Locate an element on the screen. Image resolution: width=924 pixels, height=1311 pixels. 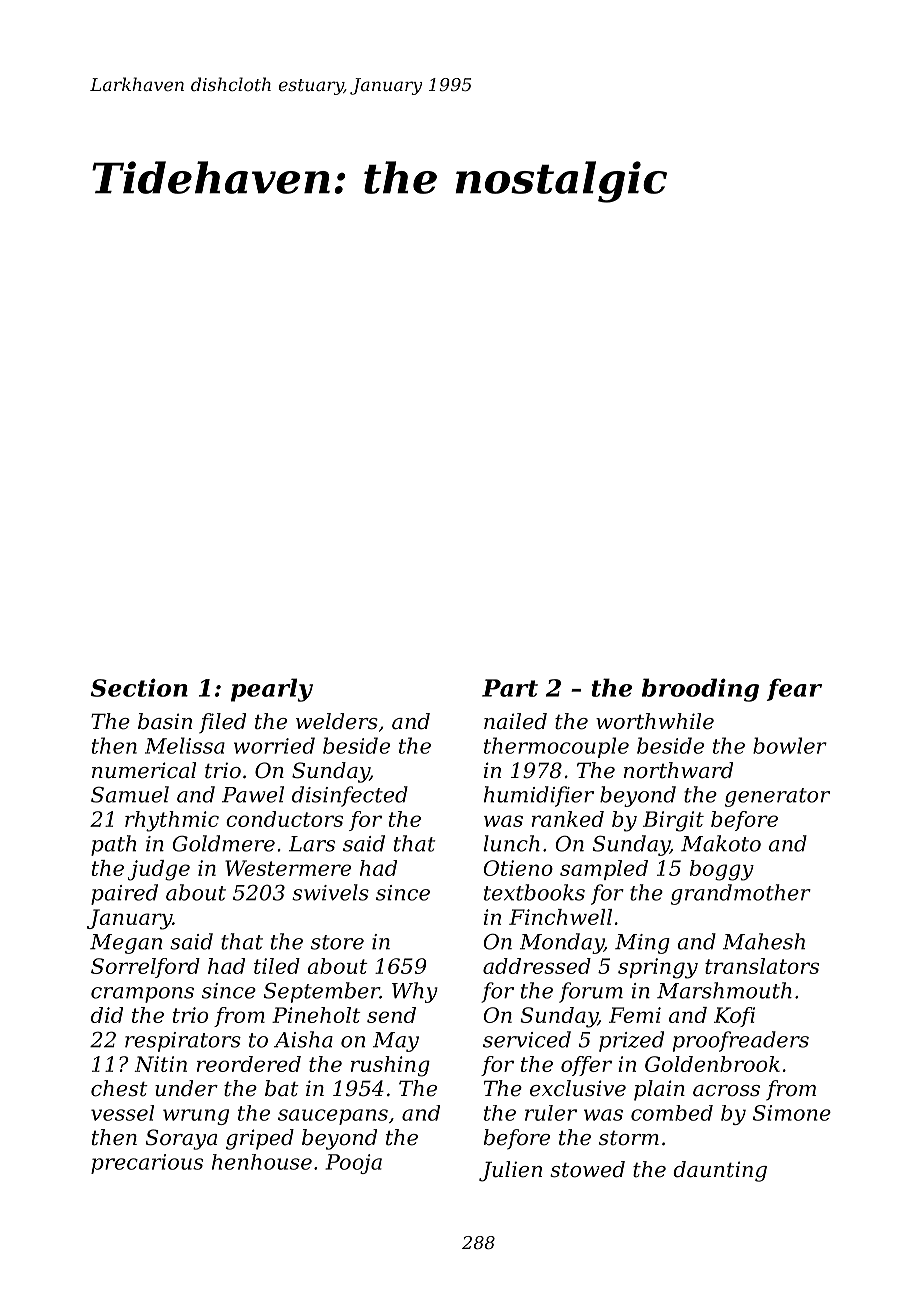
Pooja is located at coordinates (353, 1164).
